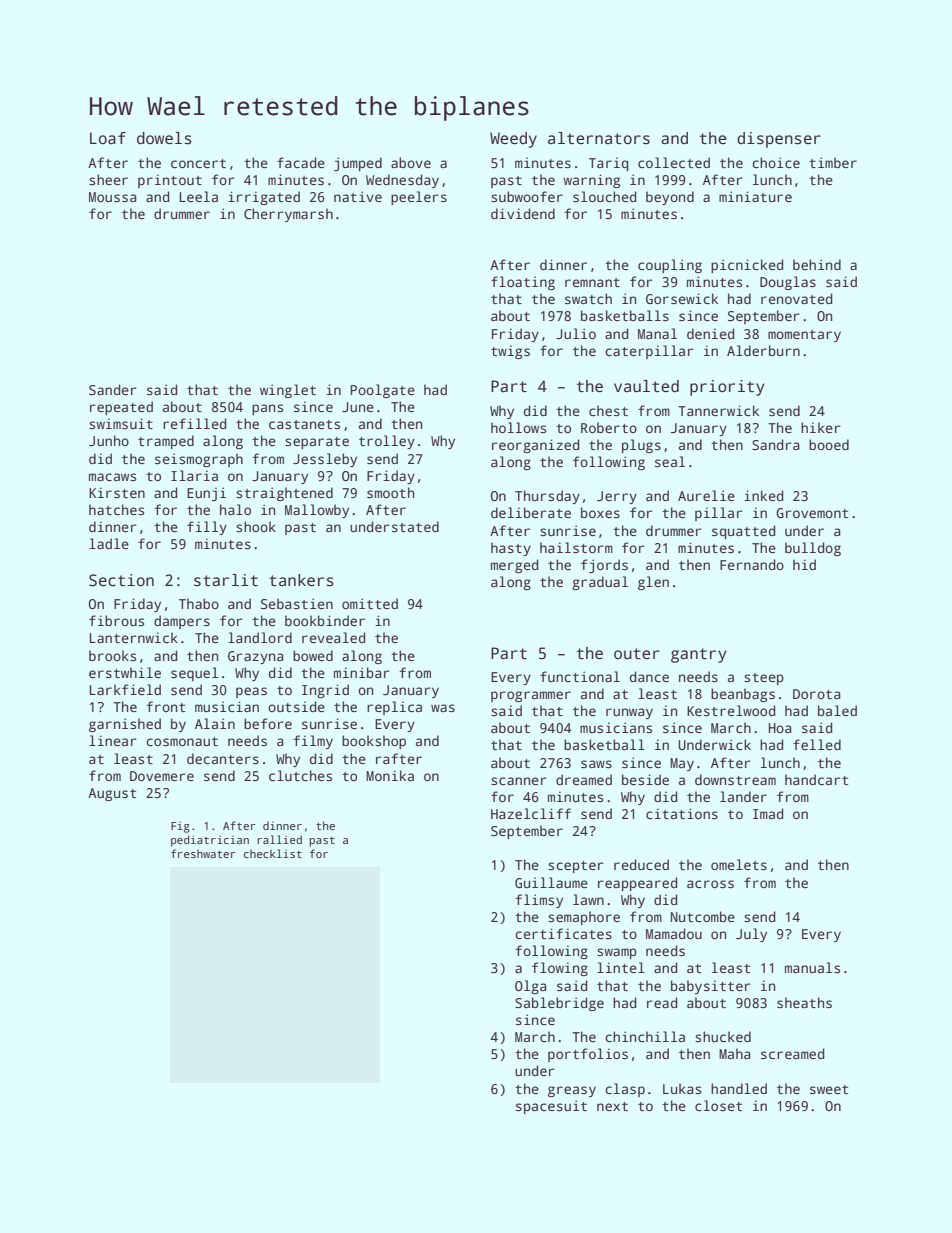 This screenshot has height=1233, width=952. I want to click on shook, so click(256, 526).
